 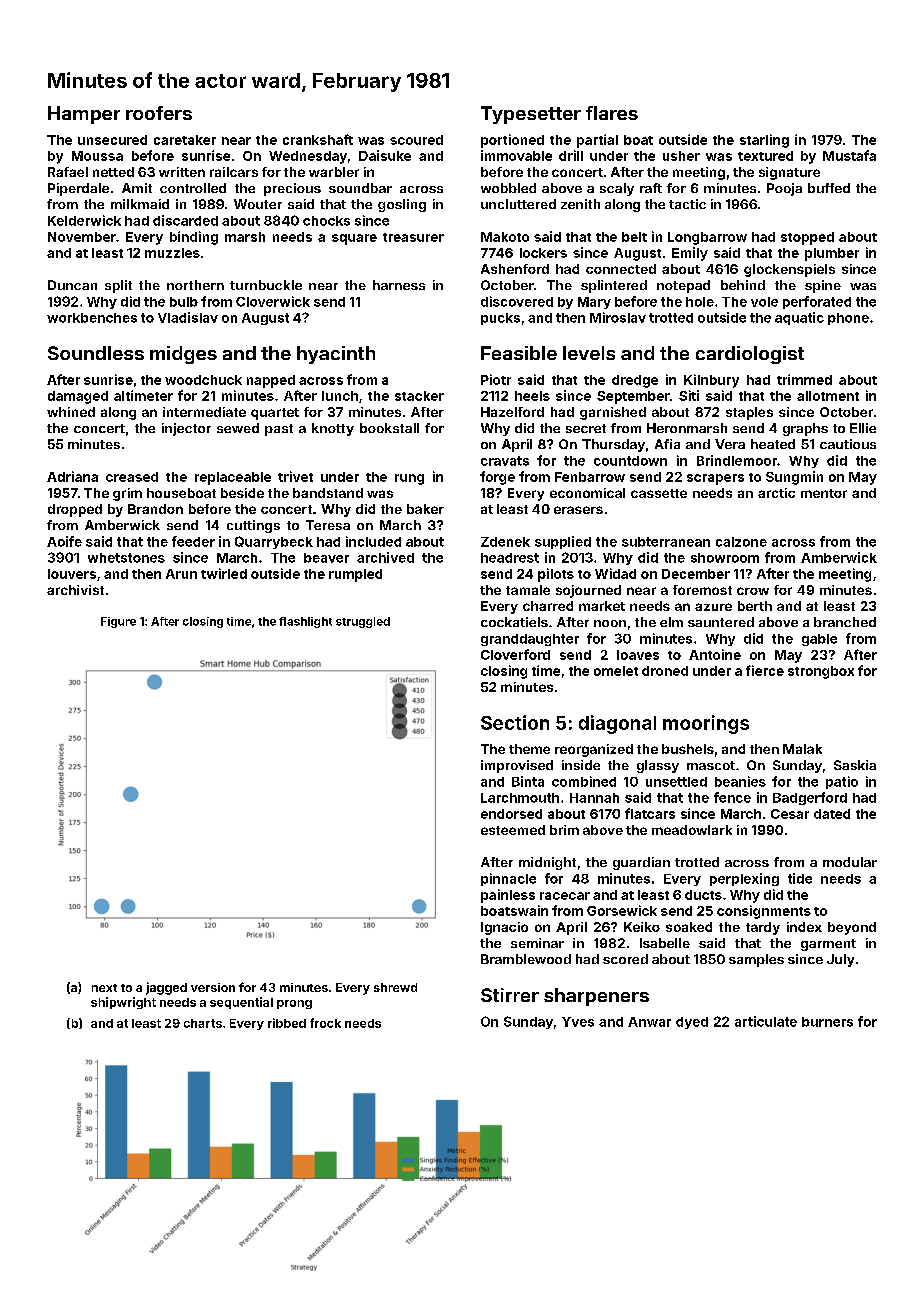 What do you see at coordinates (612, 113) in the page?
I see `flares` at bounding box center [612, 113].
